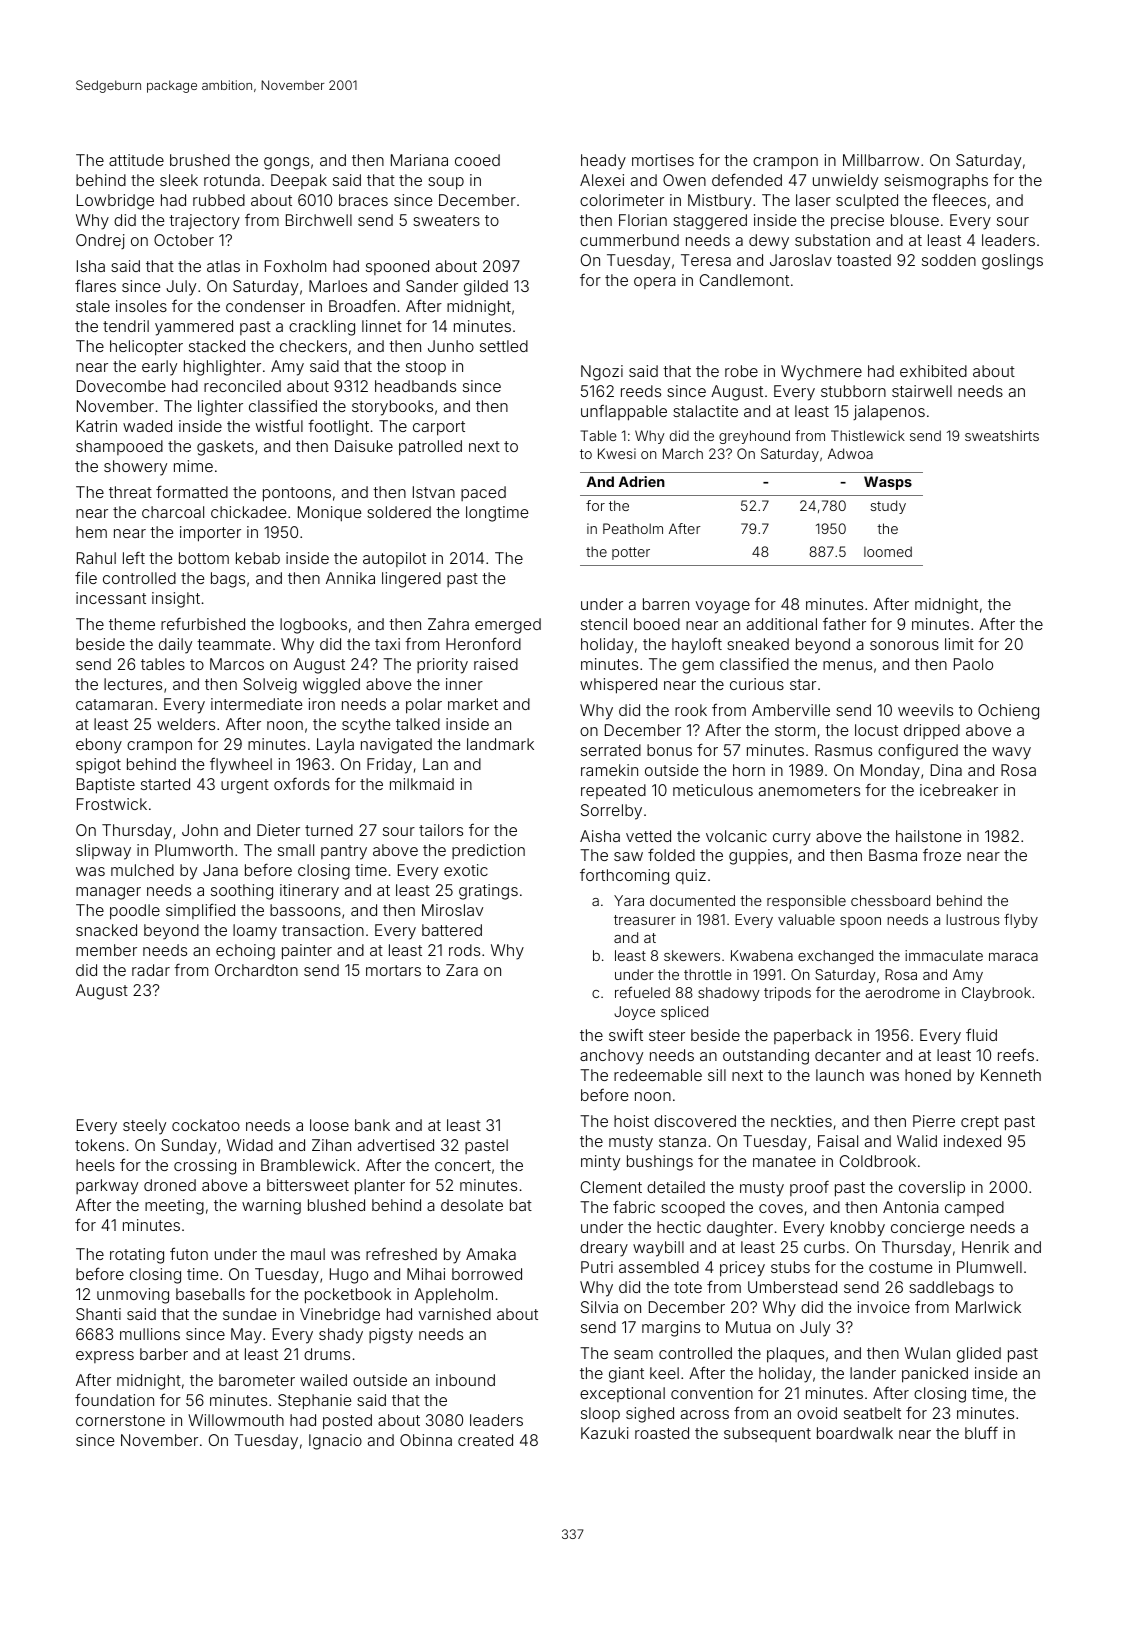 This document has width=1122, height=1625. Describe the element at coordinates (642, 481) in the document. I see `Adrien` at that location.
